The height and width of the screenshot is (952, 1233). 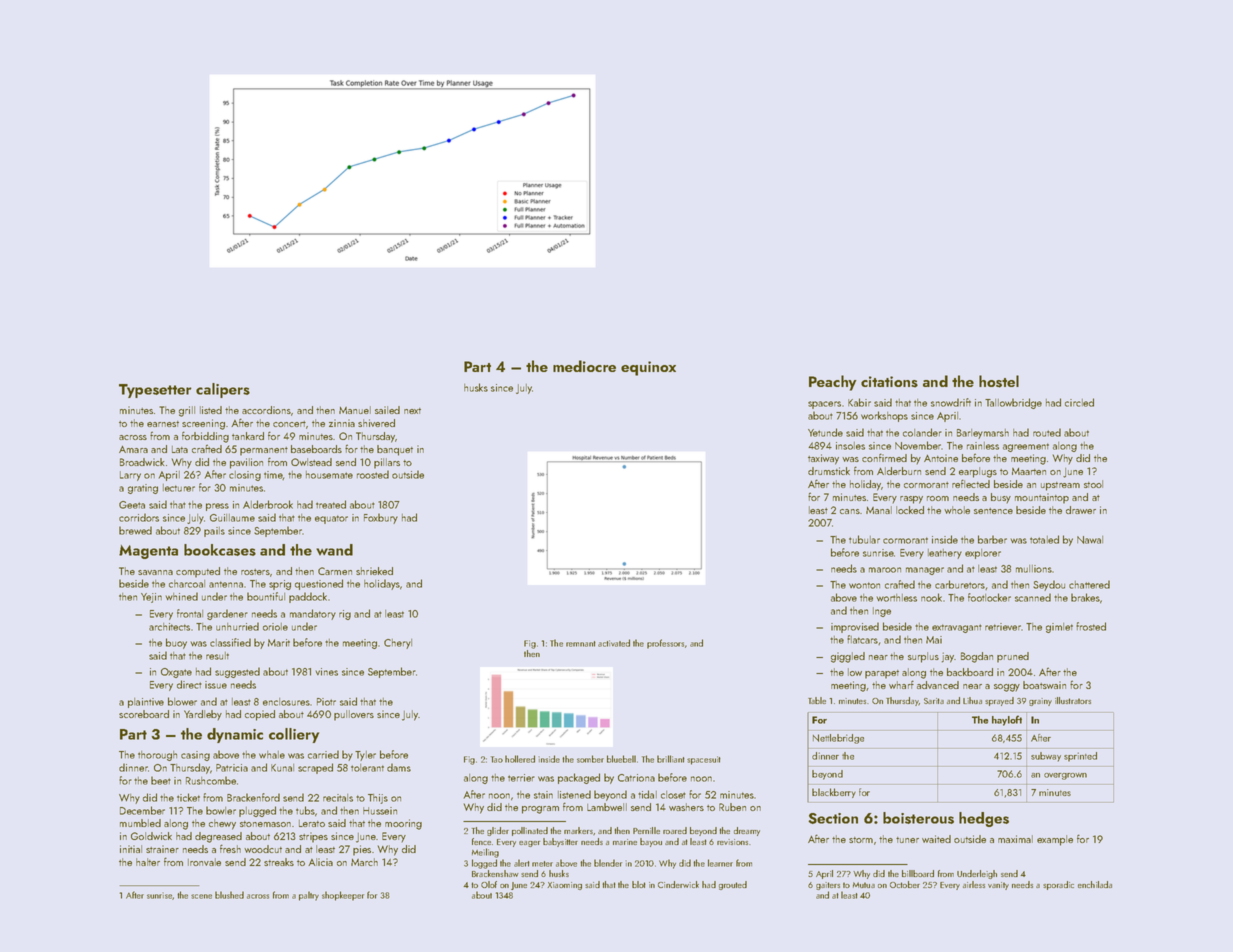 What do you see at coordinates (229, 895) in the screenshot?
I see `blushed` at bounding box center [229, 895].
